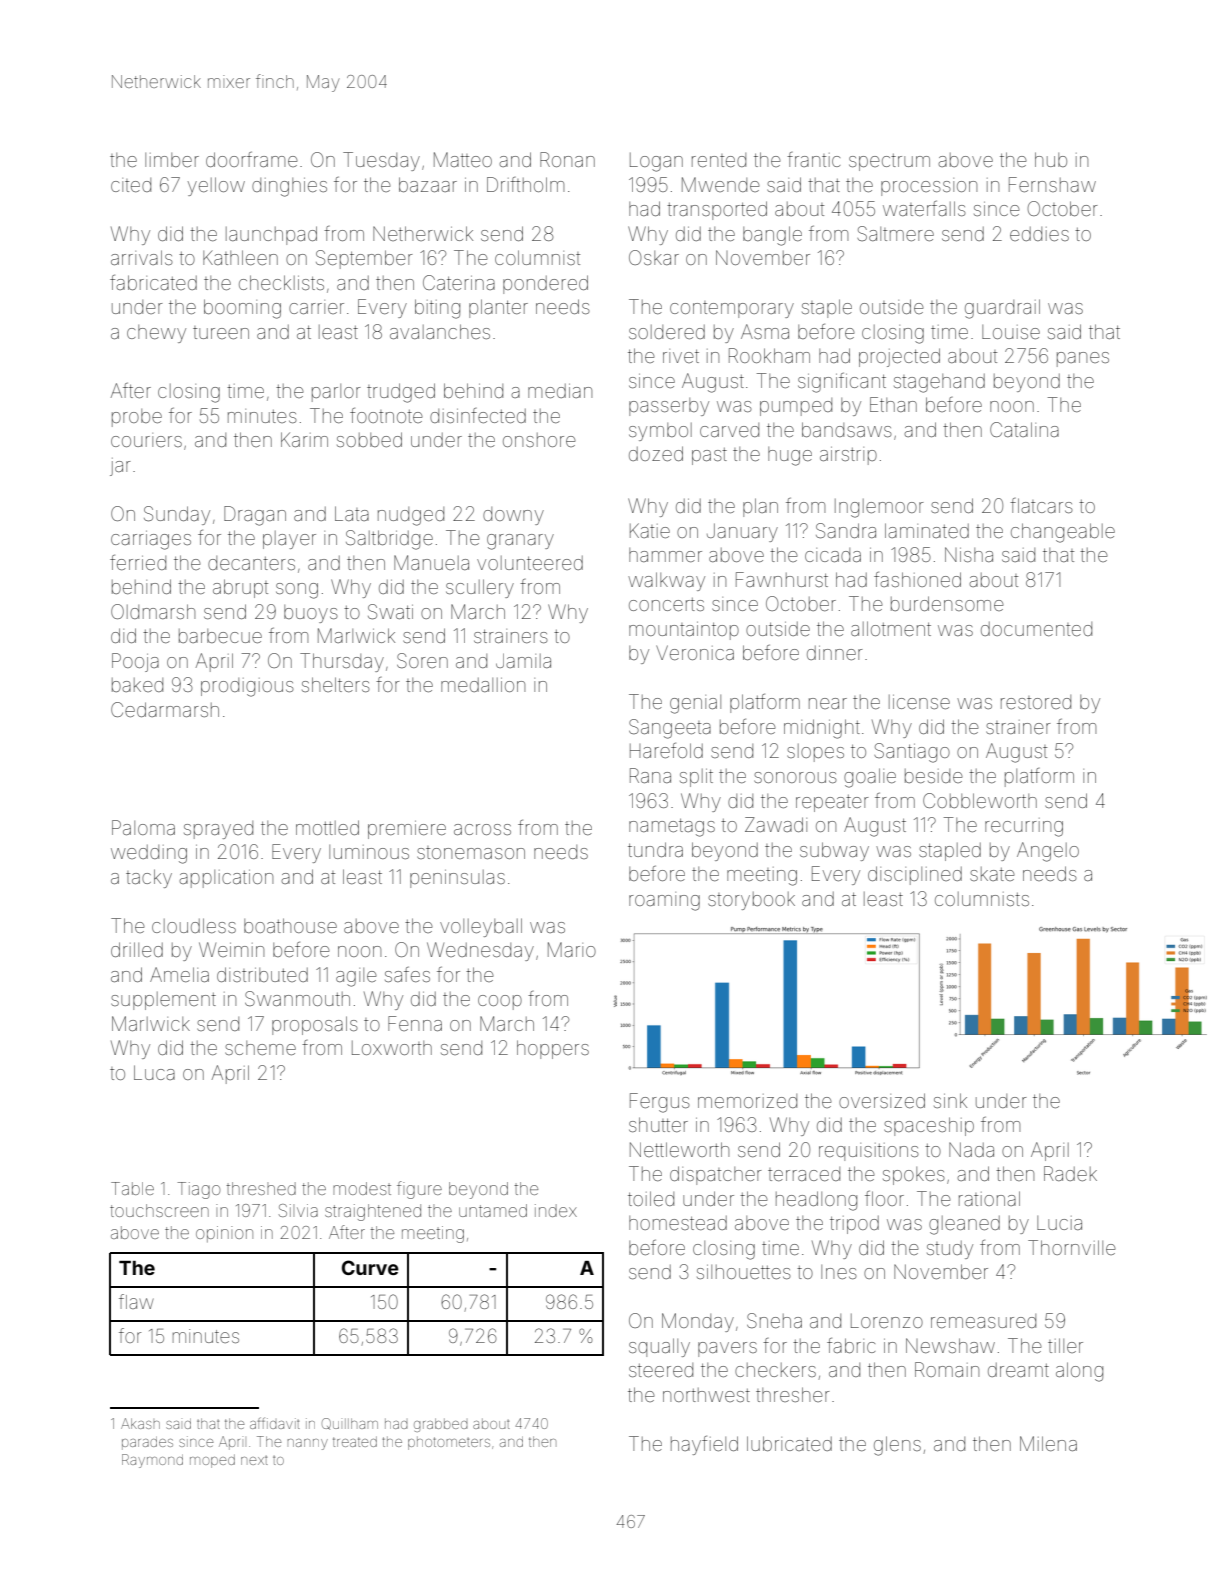 This screenshot has height=1592, width=1231. What do you see at coordinates (154, 1072) in the screenshot?
I see `Luca` at bounding box center [154, 1072].
